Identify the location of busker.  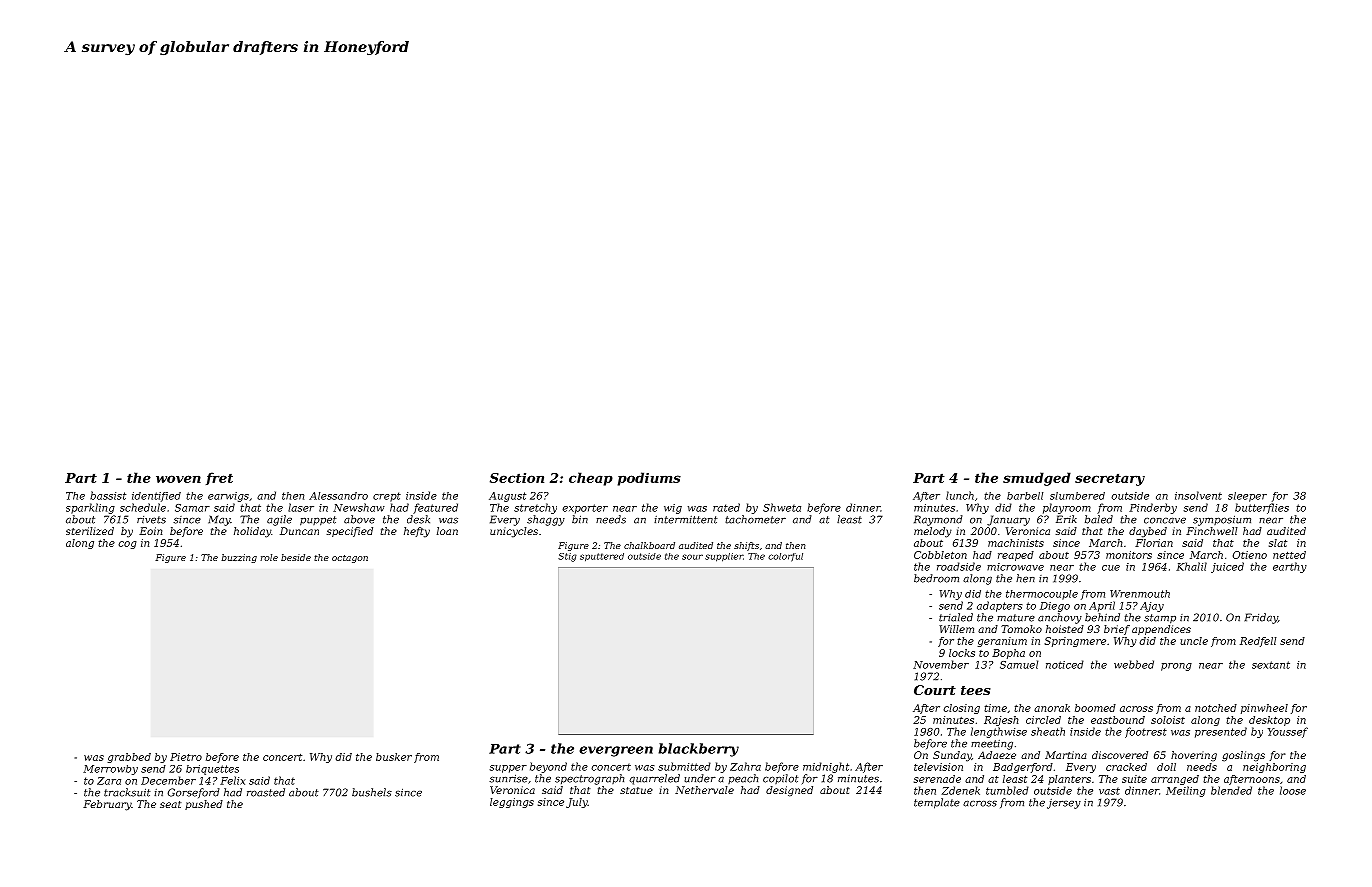
(394, 757).
